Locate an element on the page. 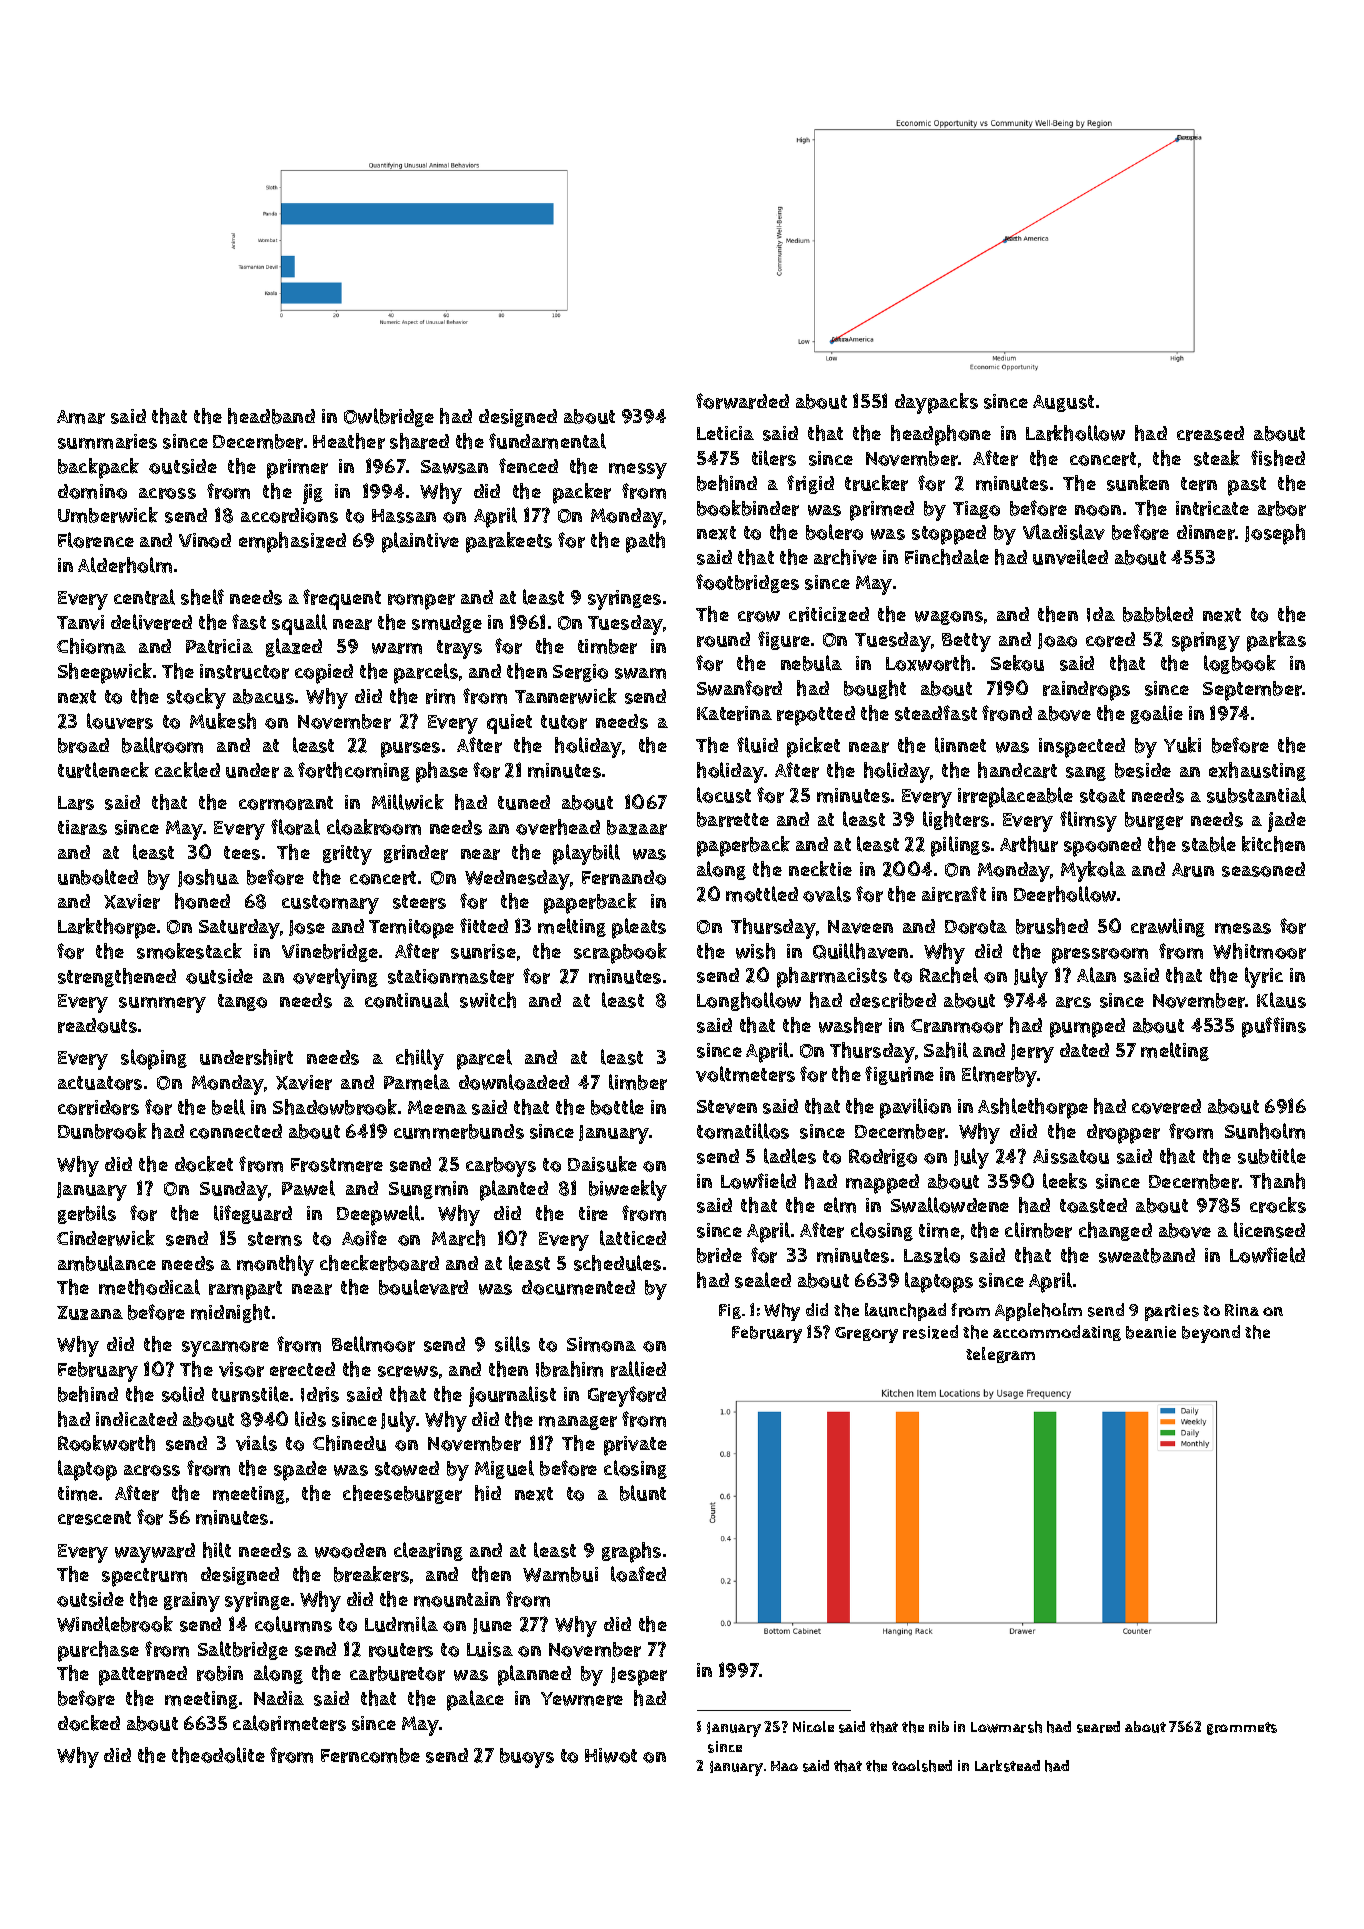  licensed is located at coordinates (1269, 1230).
